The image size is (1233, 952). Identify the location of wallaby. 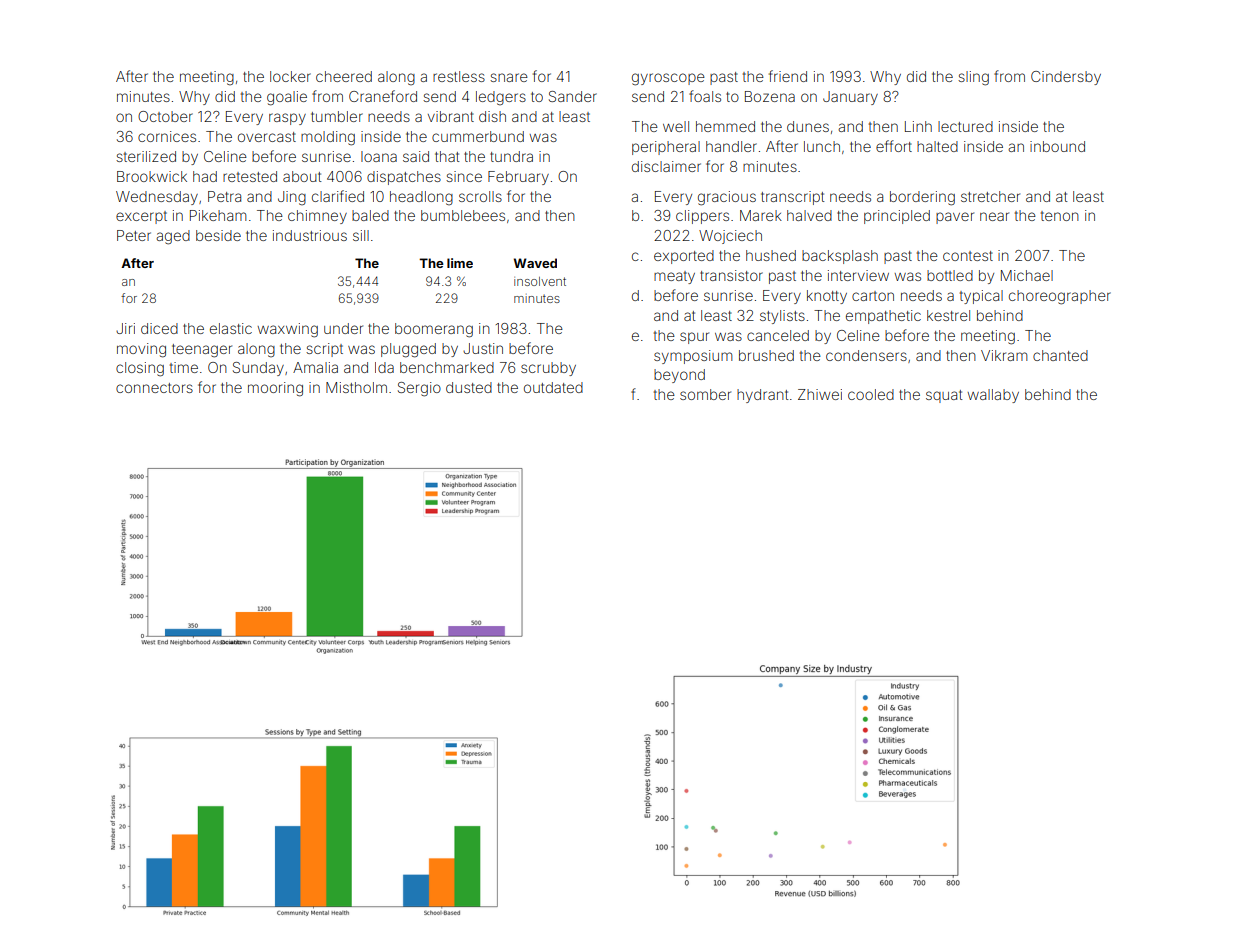
(993, 396).
